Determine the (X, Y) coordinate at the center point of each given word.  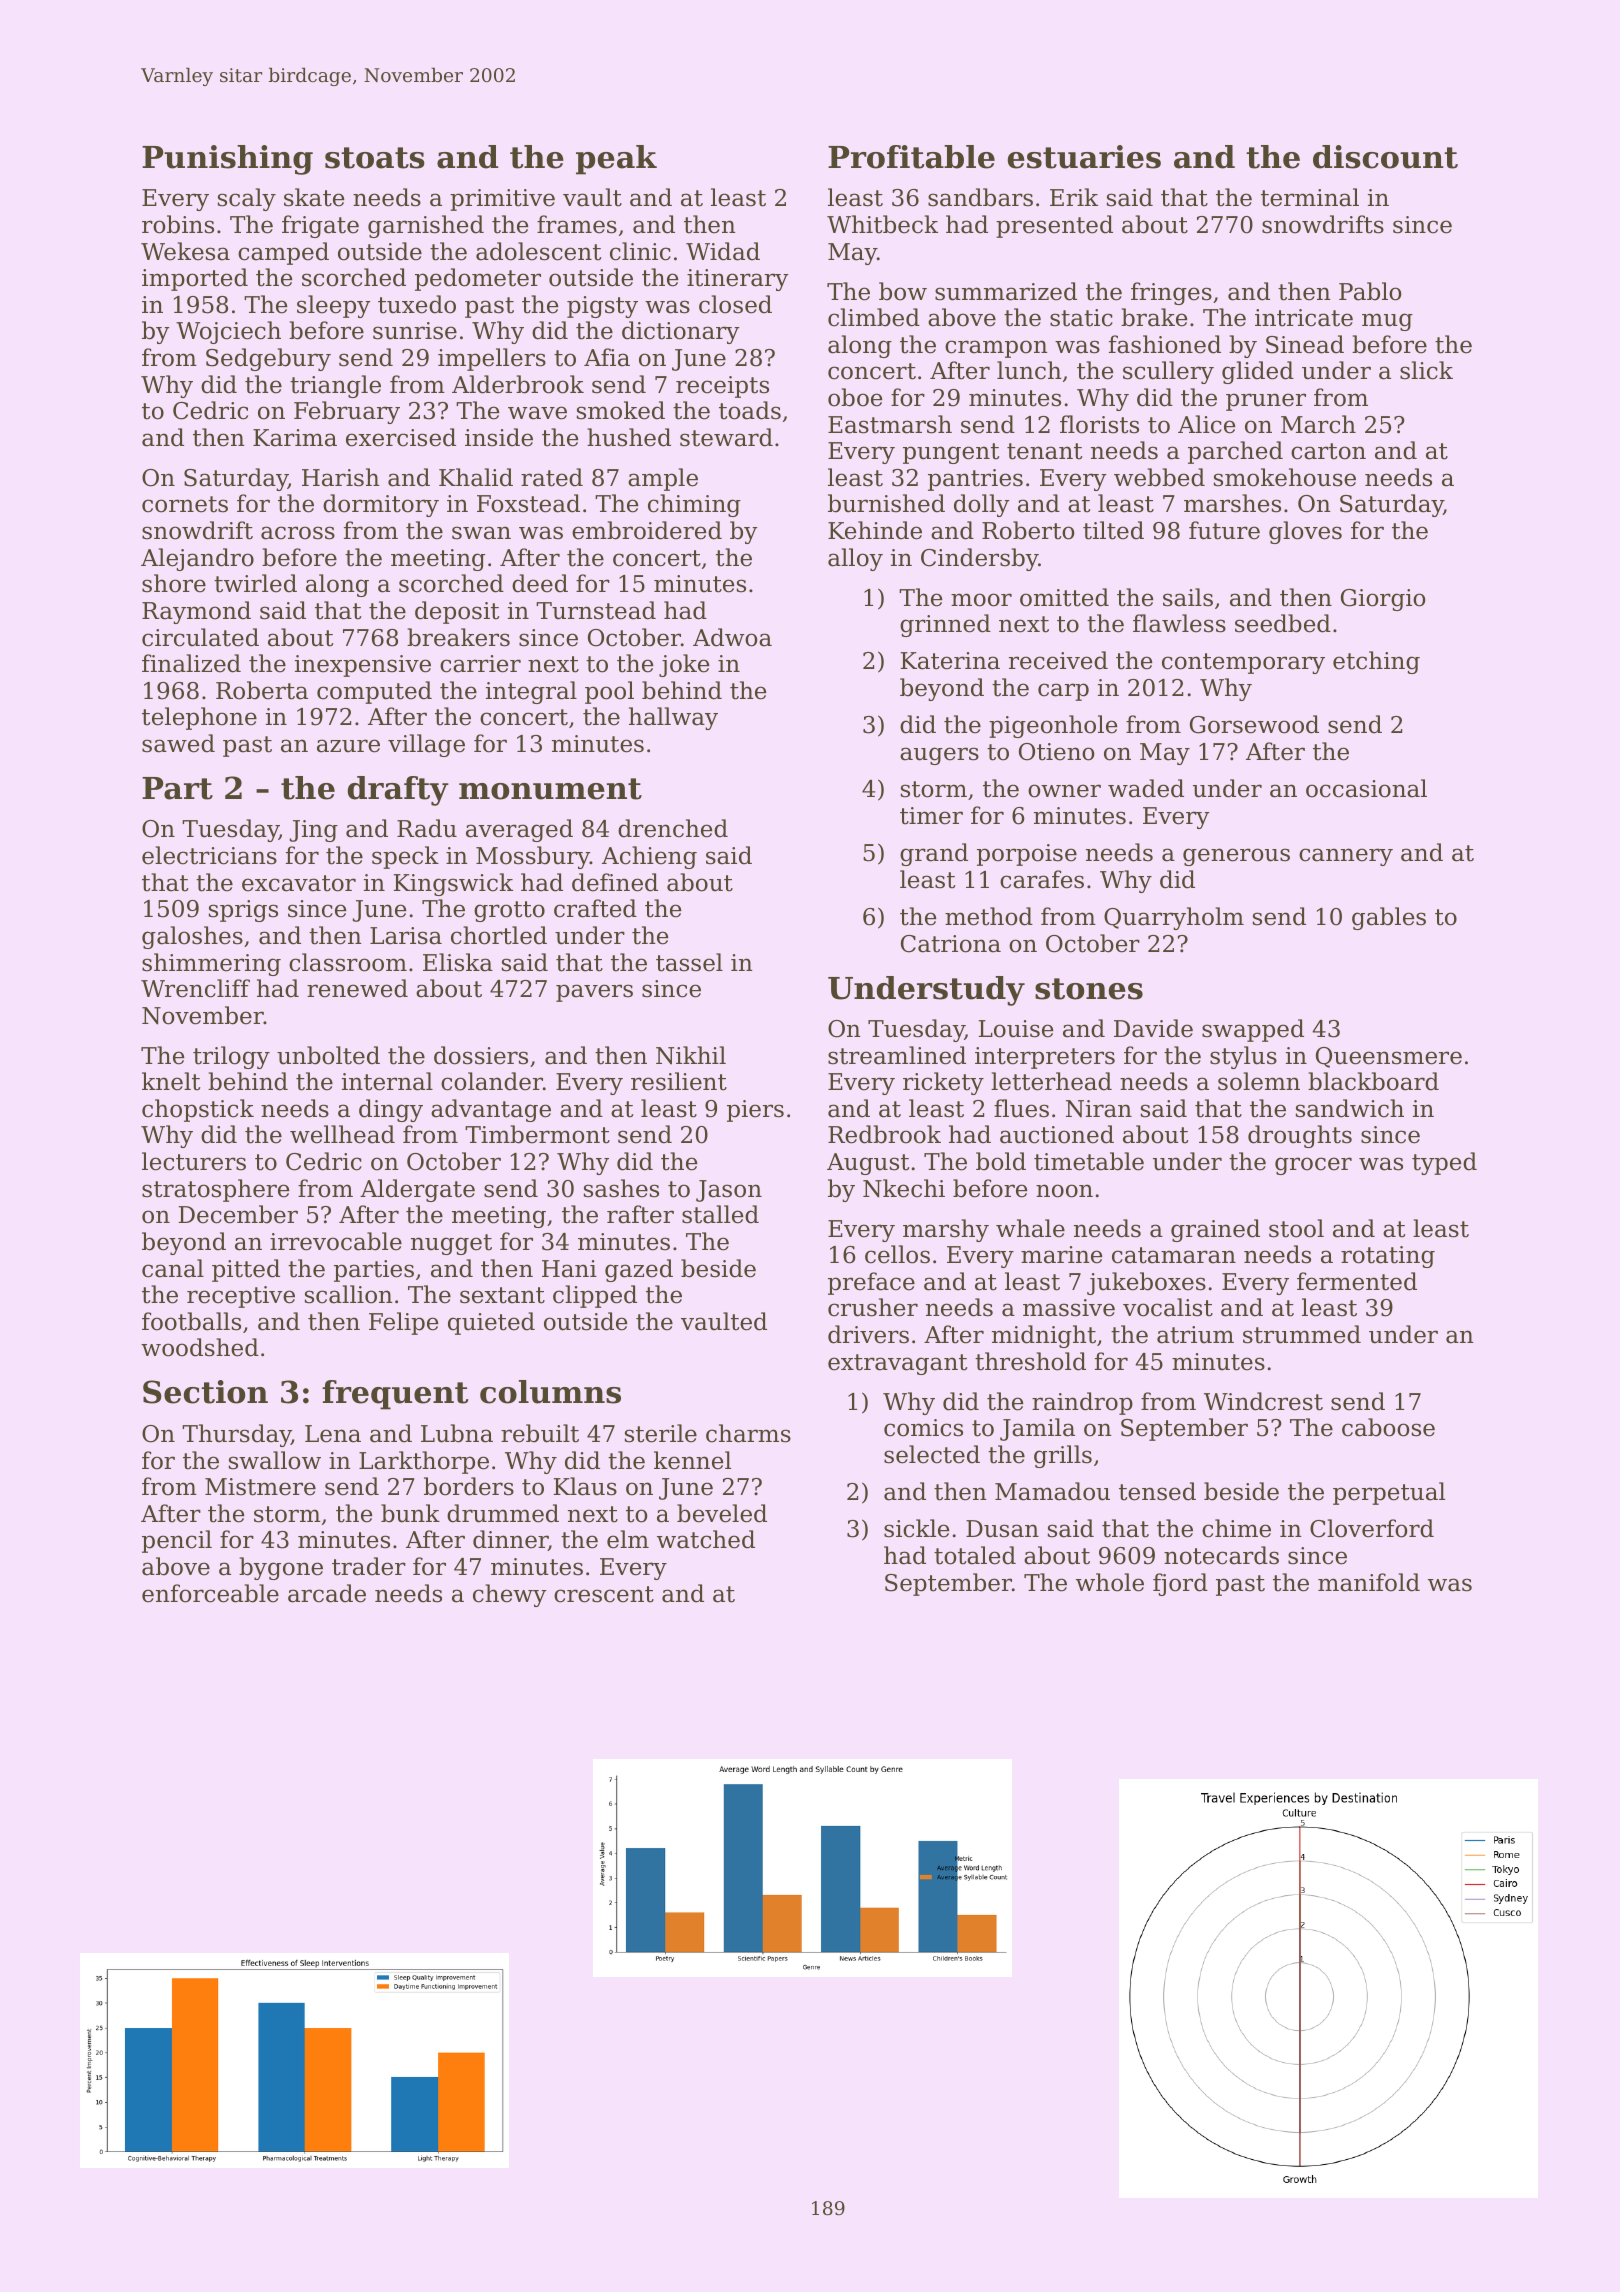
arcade (327, 1593)
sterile (661, 1433)
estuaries (1084, 157)
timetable (1089, 1161)
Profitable (911, 157)
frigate (320, 226)
